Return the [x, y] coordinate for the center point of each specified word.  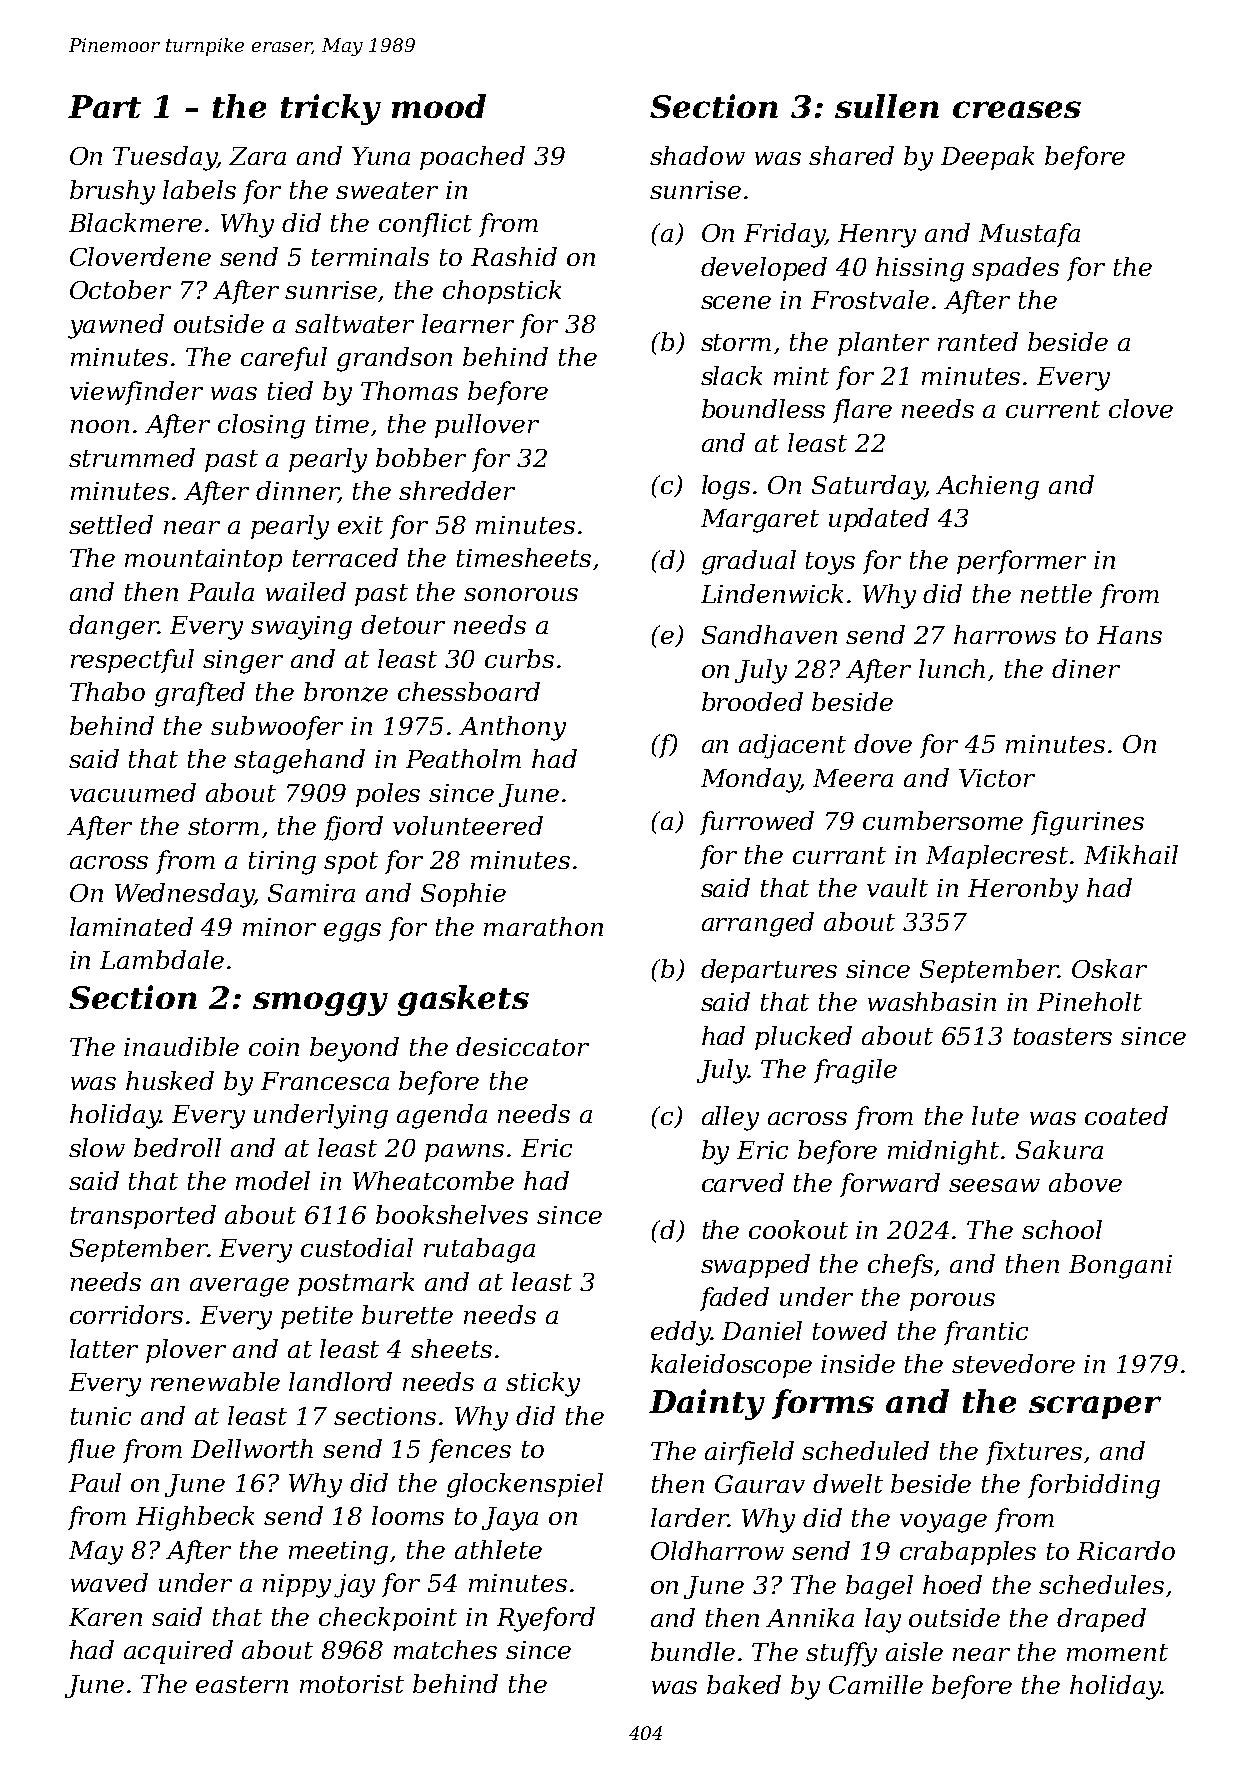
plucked [803, 1038]
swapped [755, 1266]
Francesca [325, 1081]
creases [1017, 109]
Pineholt [1089, 1001]
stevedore [1013, 1363]
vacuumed [133, 792]
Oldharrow [717, 1550]
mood [439, 106]
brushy [112, 192]
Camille [876, 1684]
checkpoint [388, 1619]
